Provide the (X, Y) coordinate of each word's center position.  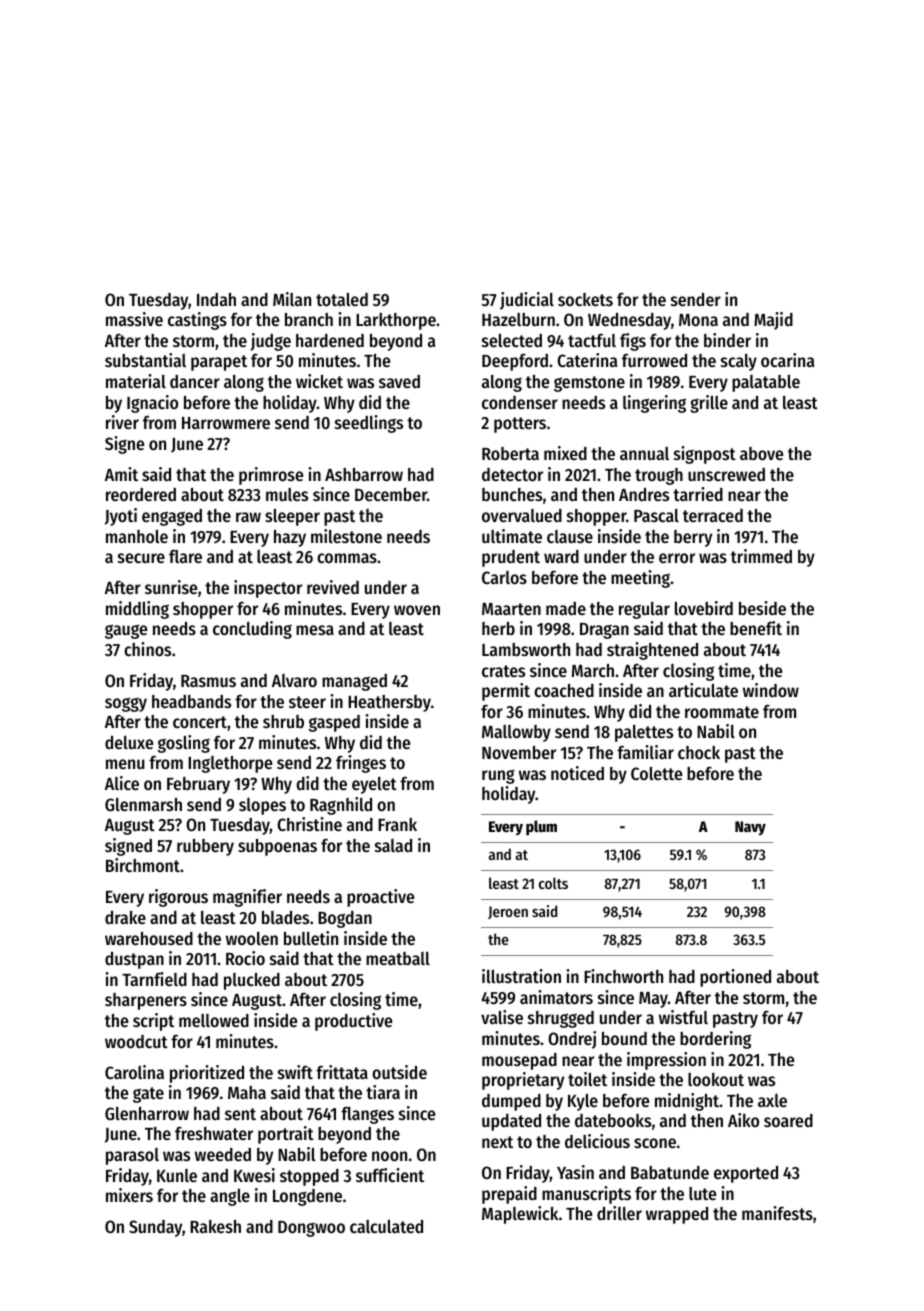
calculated (386, 1226)
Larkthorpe (396, 321)
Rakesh (215, 1226)
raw (248, 517)
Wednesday (629, 321)
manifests (777, 1213)
